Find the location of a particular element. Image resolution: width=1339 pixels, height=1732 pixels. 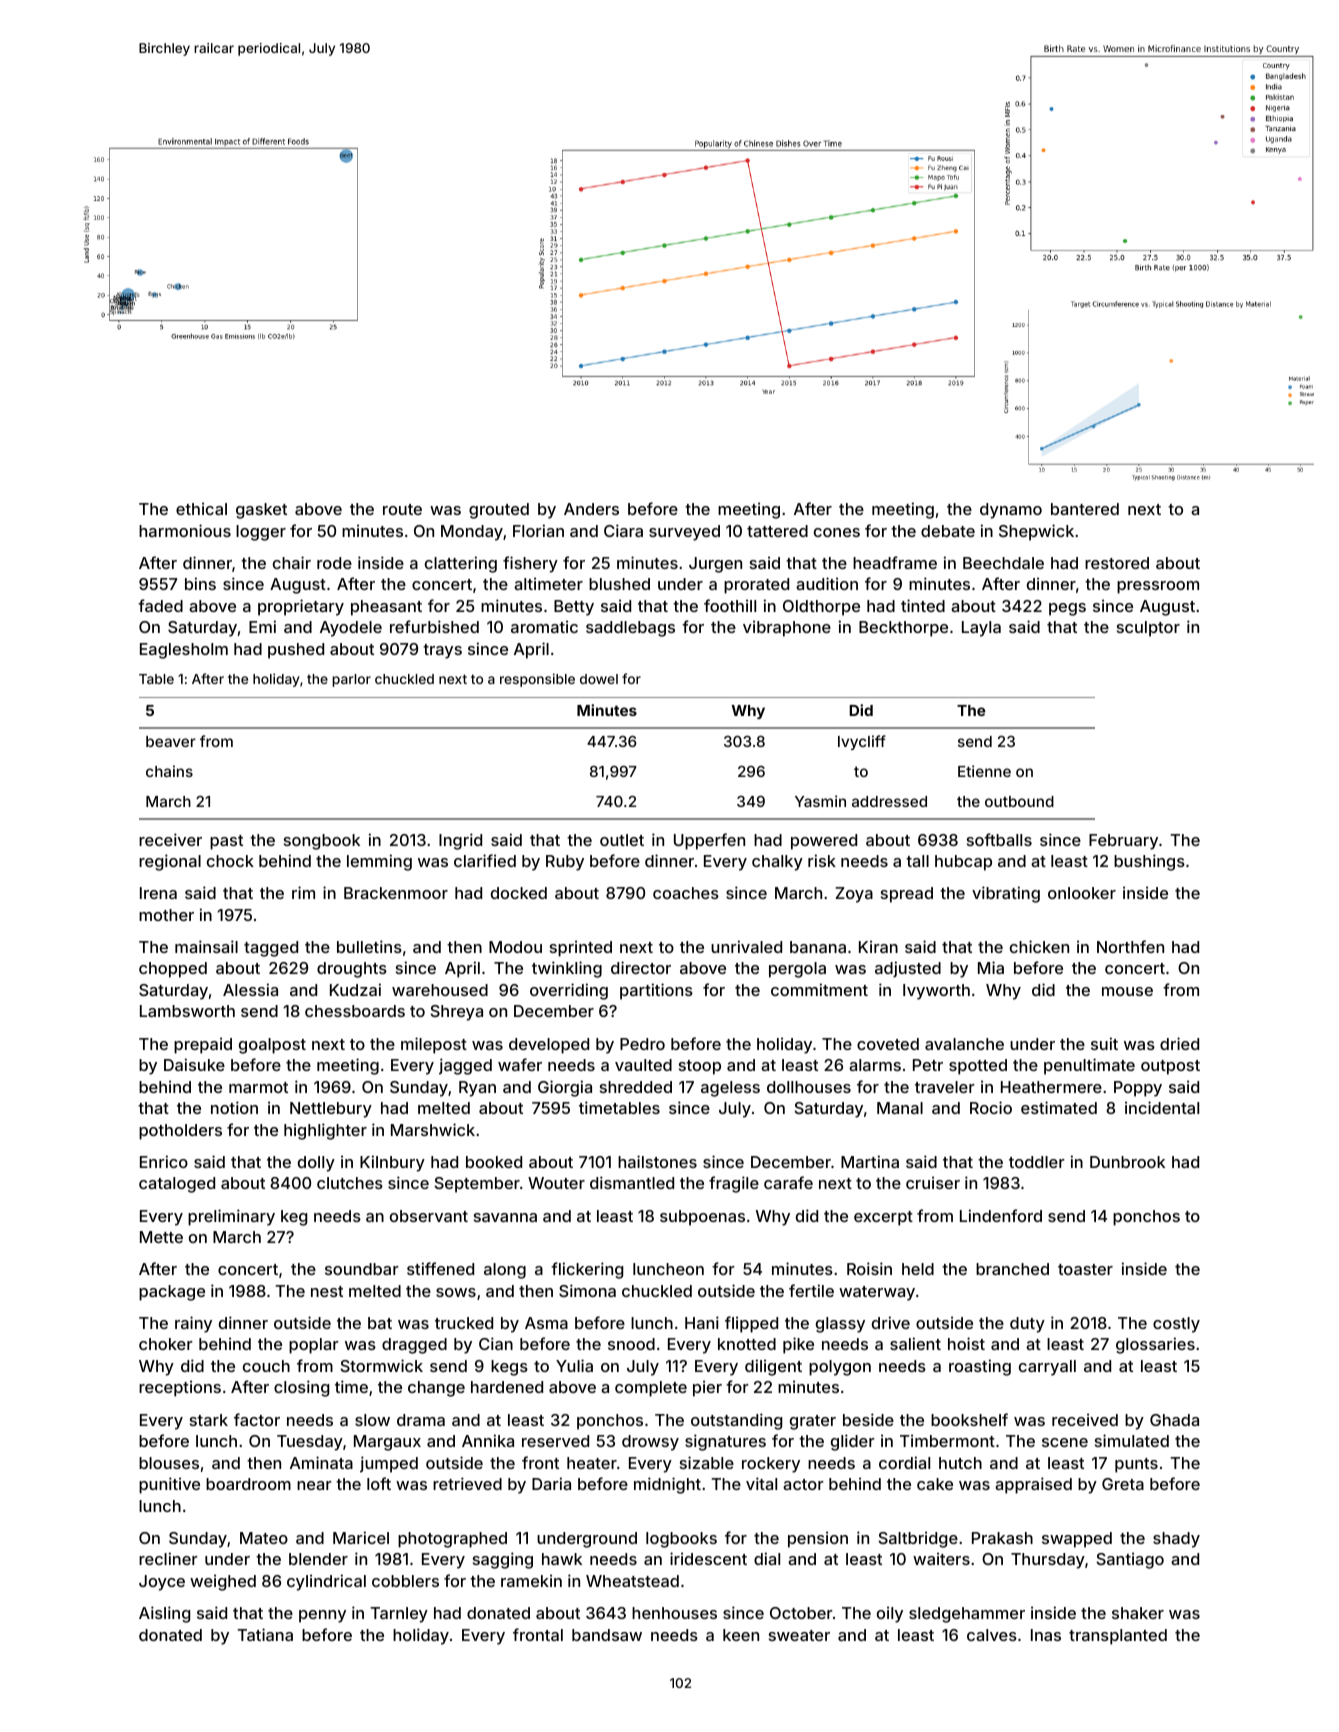

Hani is located at coordinates (702, 1322).
